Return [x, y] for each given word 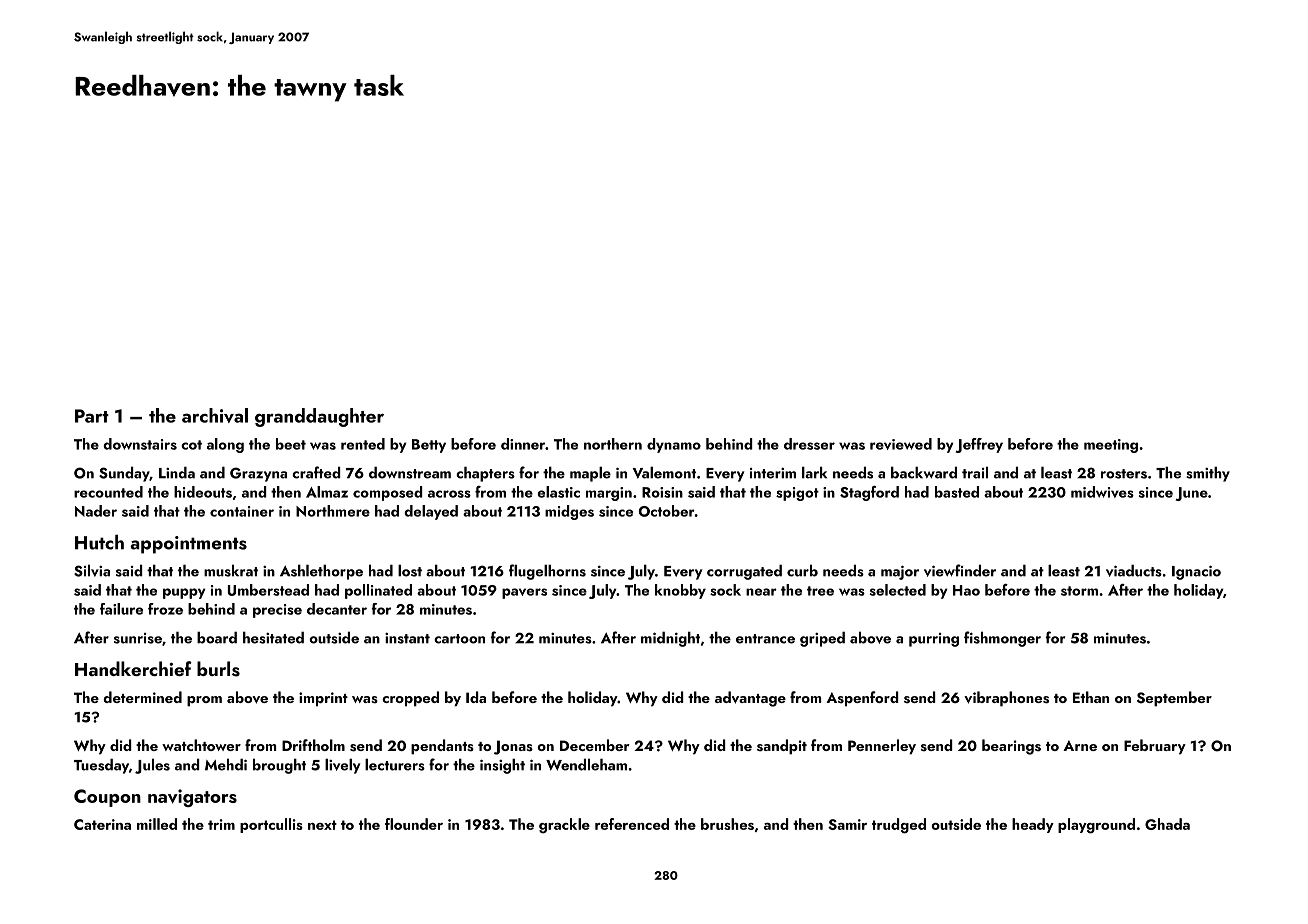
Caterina [102, 824]
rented [363, 444]
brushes [727, 824]
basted [957, 492]
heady [1033, 825]
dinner [523, 444]
